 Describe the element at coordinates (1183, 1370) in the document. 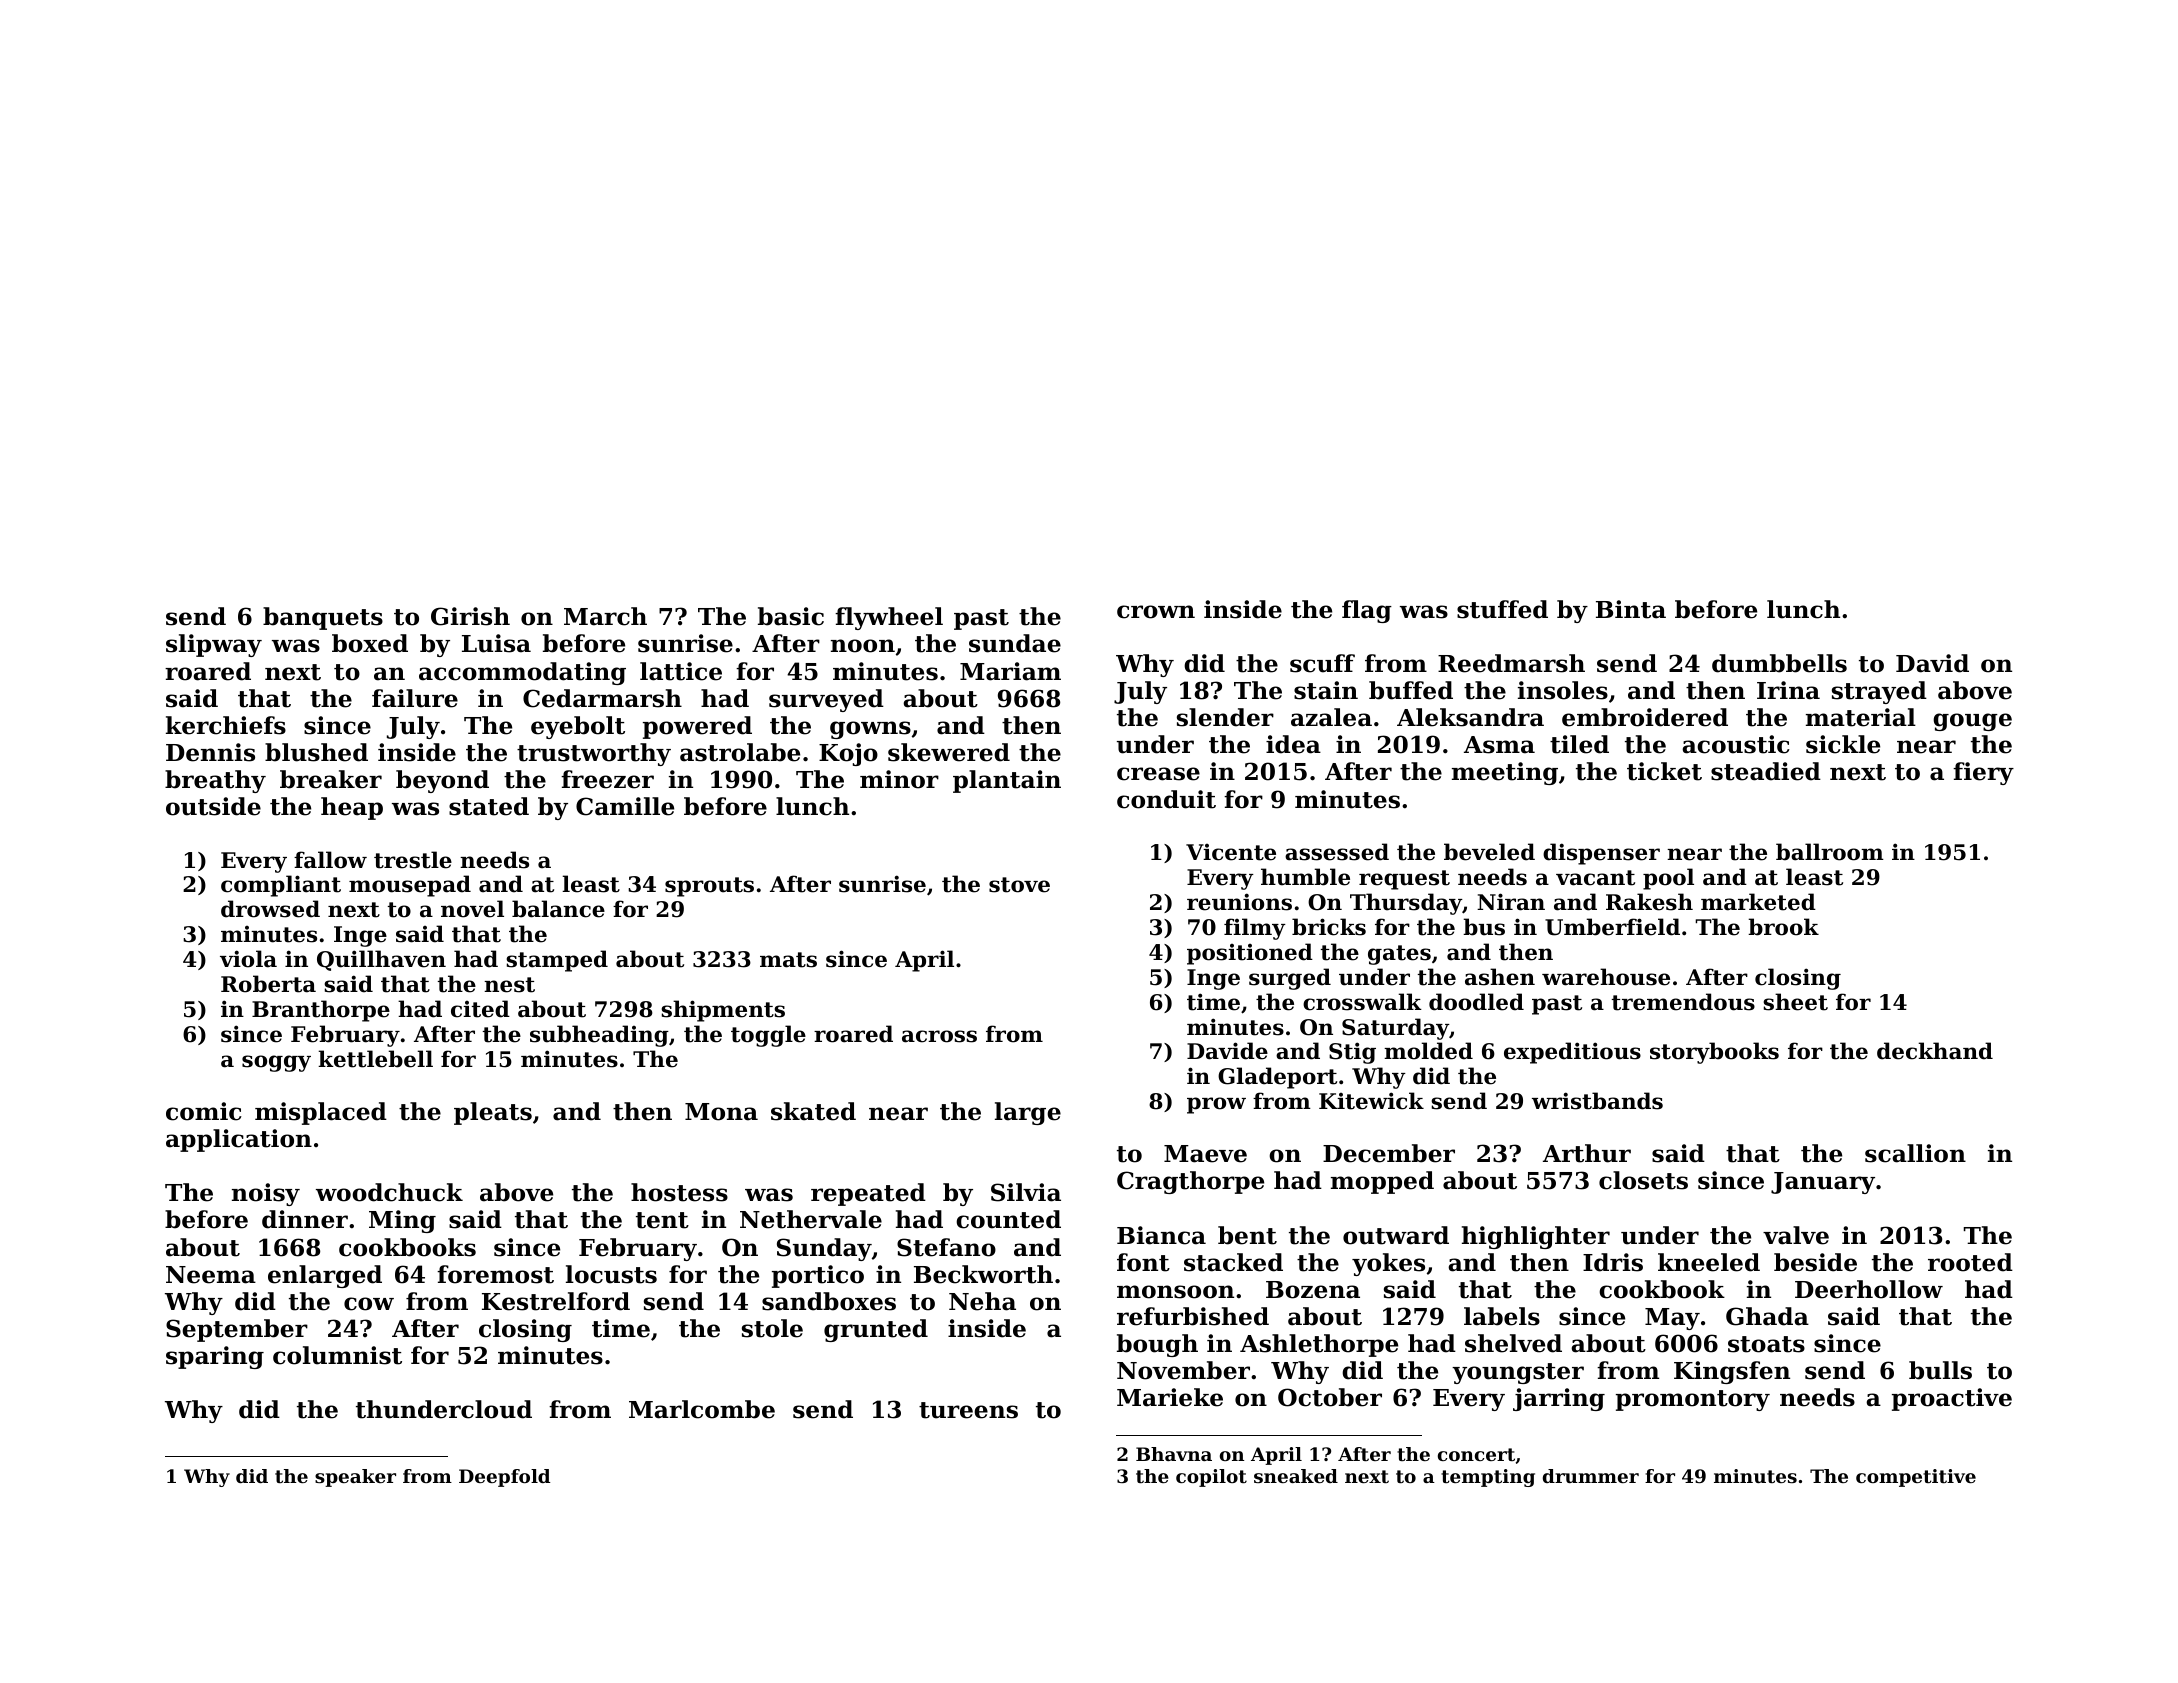

I see `November` at that location.
